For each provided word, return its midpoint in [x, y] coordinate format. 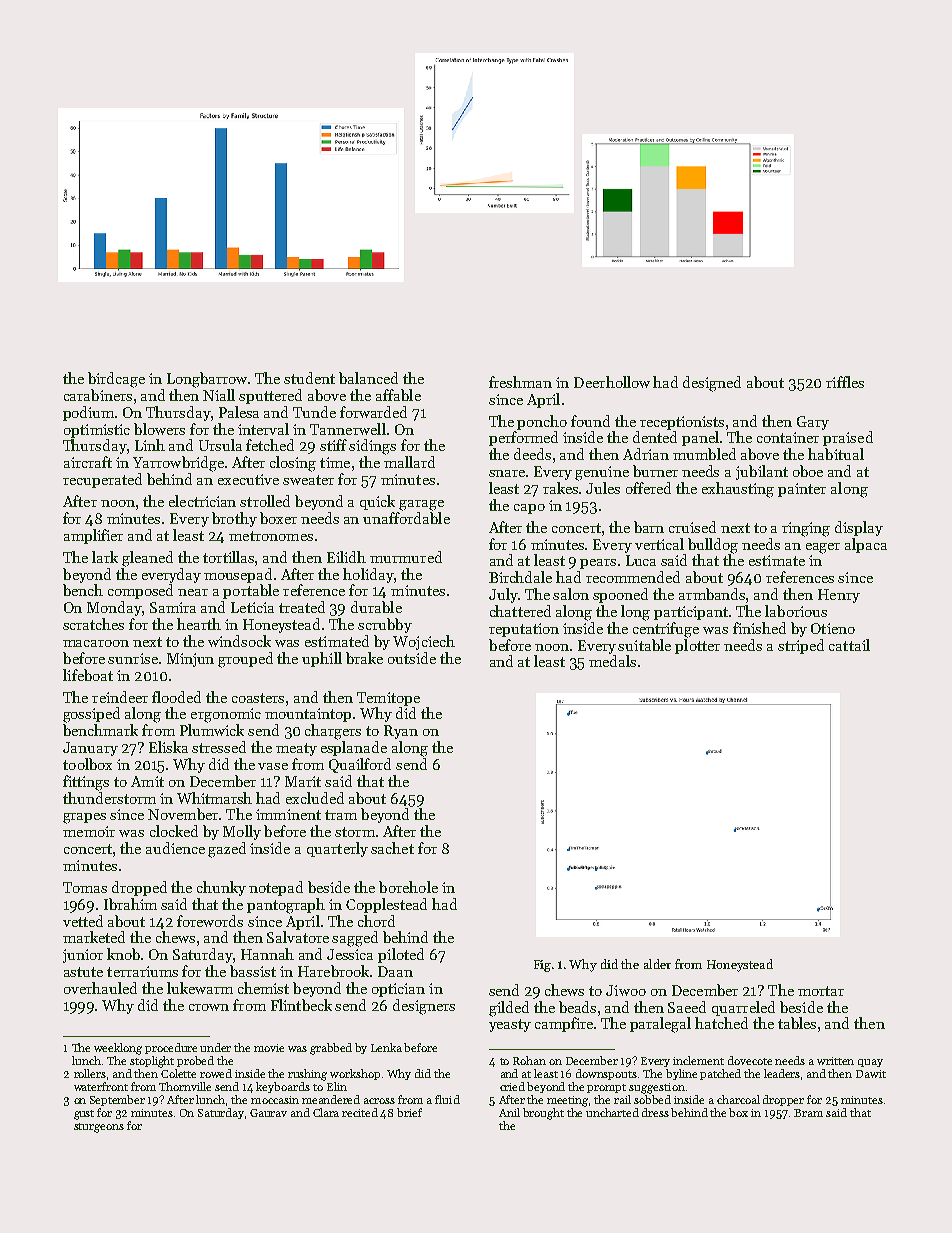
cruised [692, 527]
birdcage [116, 380]
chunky [221, 888]
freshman [520, 382]
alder [657, 964]
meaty [296, 749]
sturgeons [99, 1128]
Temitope [388, 699]
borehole [408, 887]
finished [759, 628]
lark [105, 557]
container [788, 437]
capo [529, 509]
